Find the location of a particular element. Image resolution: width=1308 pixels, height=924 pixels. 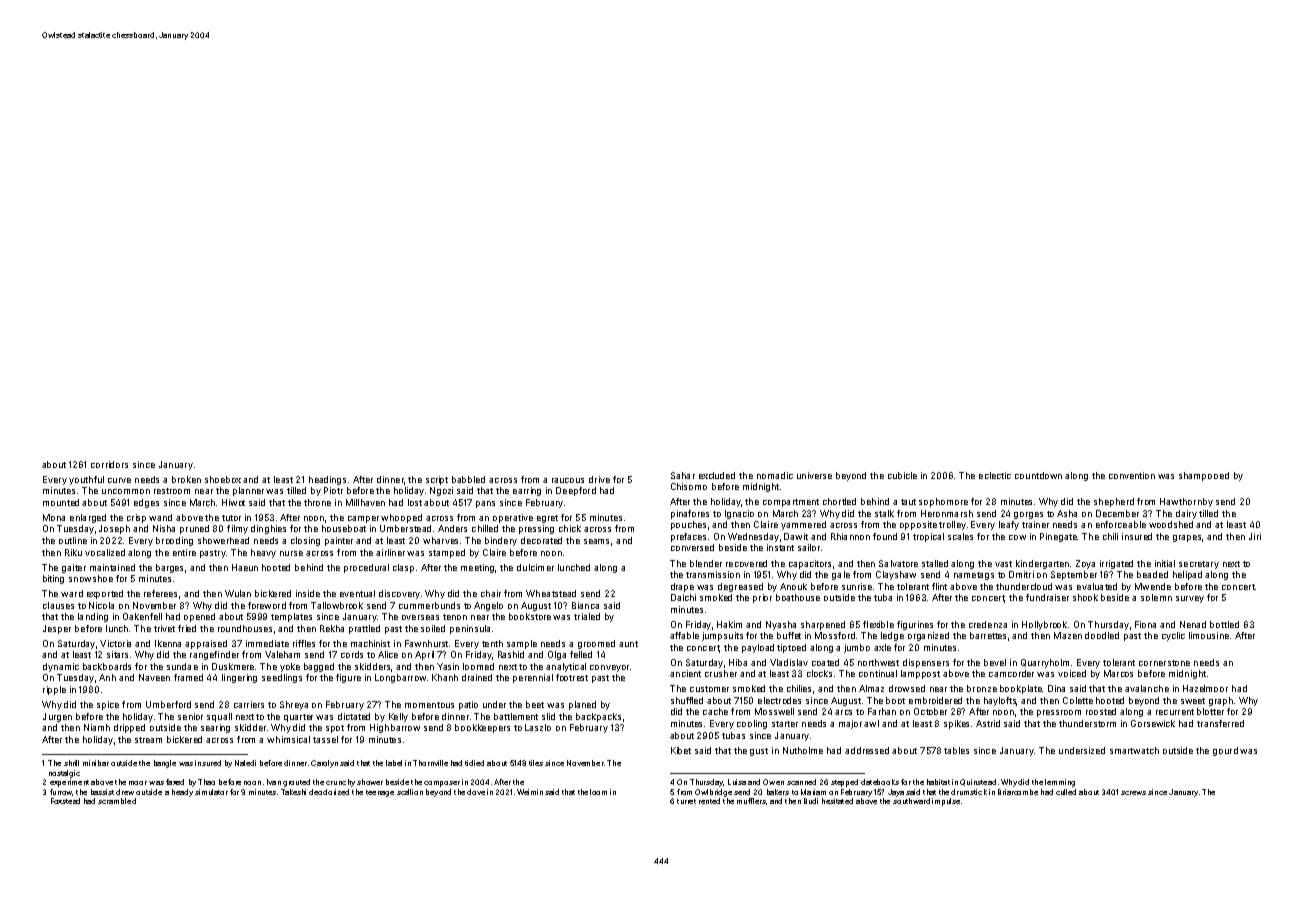

headings is located at coordinates (327, 480).
